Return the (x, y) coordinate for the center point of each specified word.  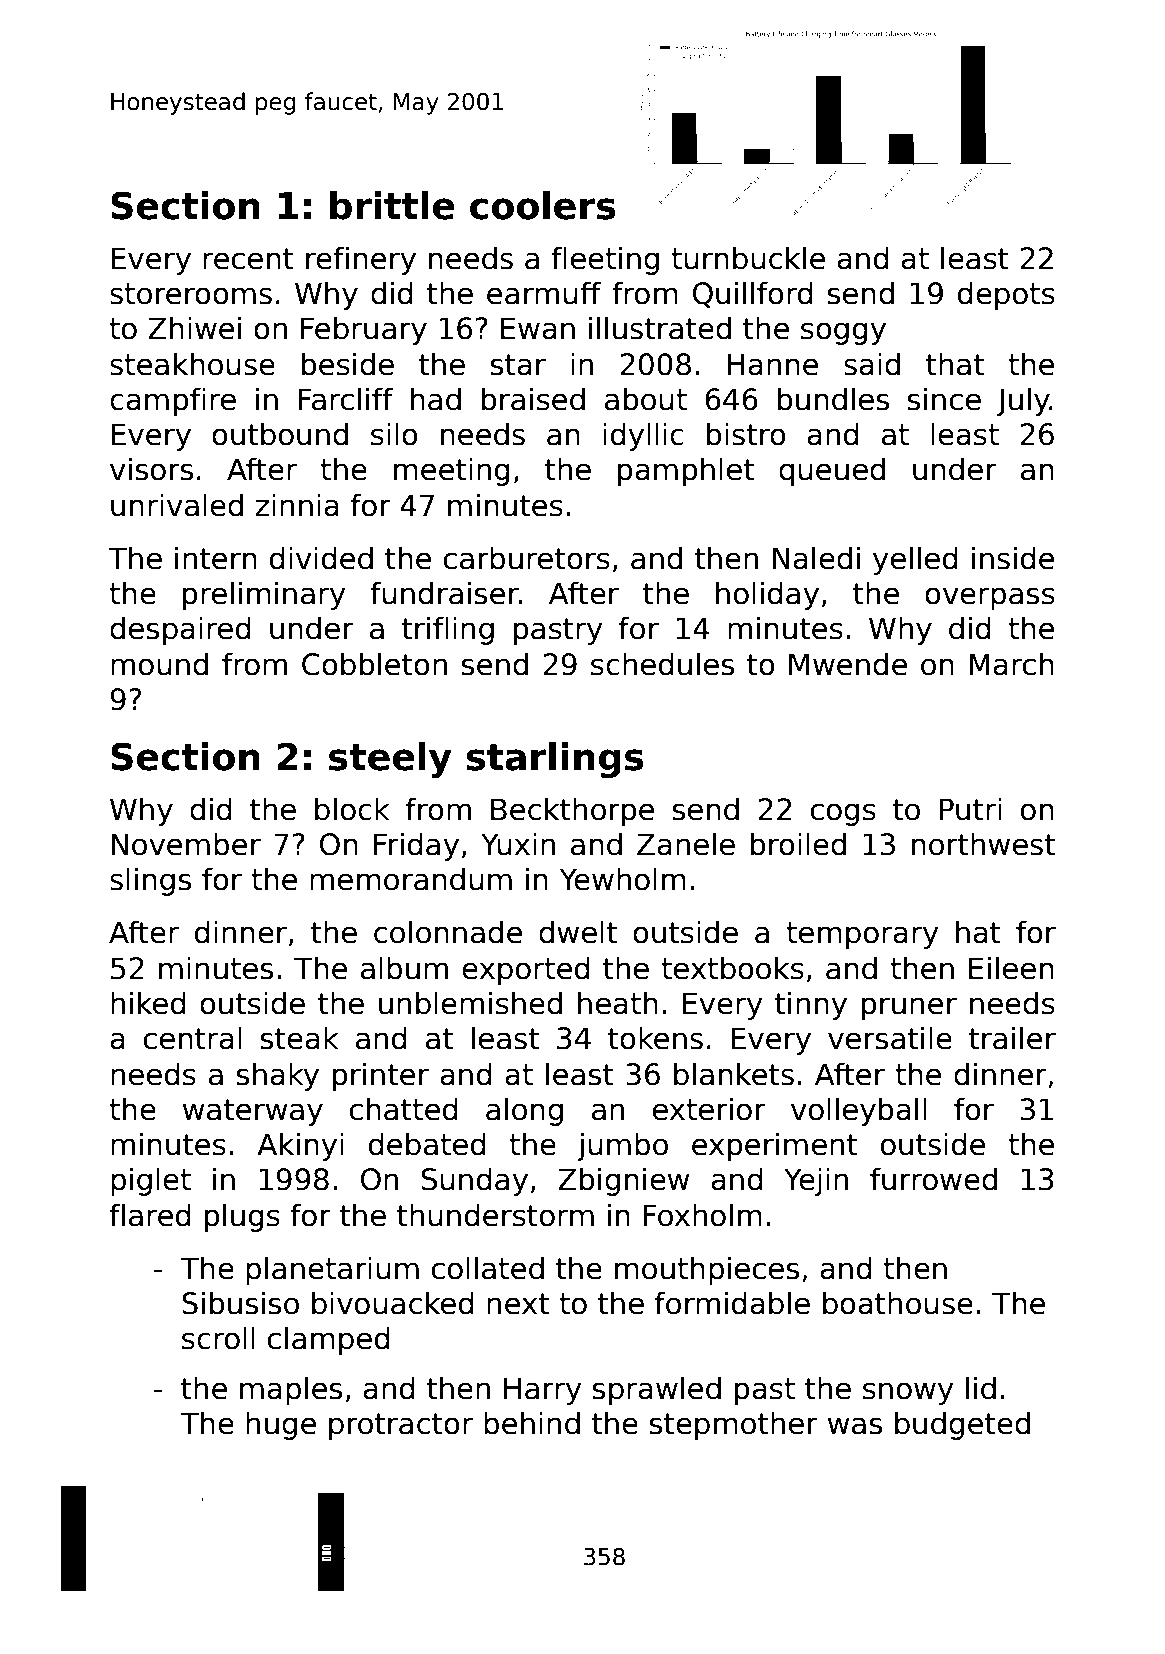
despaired (180, 630)
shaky (278, 1076)
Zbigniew (624, 1181)
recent (248, 259)
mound (159, 664)
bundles (833, 399)
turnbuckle (748, 258)
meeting (452, 471)
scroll (218, 1338)
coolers (543, 205)
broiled (798, 844)
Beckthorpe (572, 811)
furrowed (933, 1179)
